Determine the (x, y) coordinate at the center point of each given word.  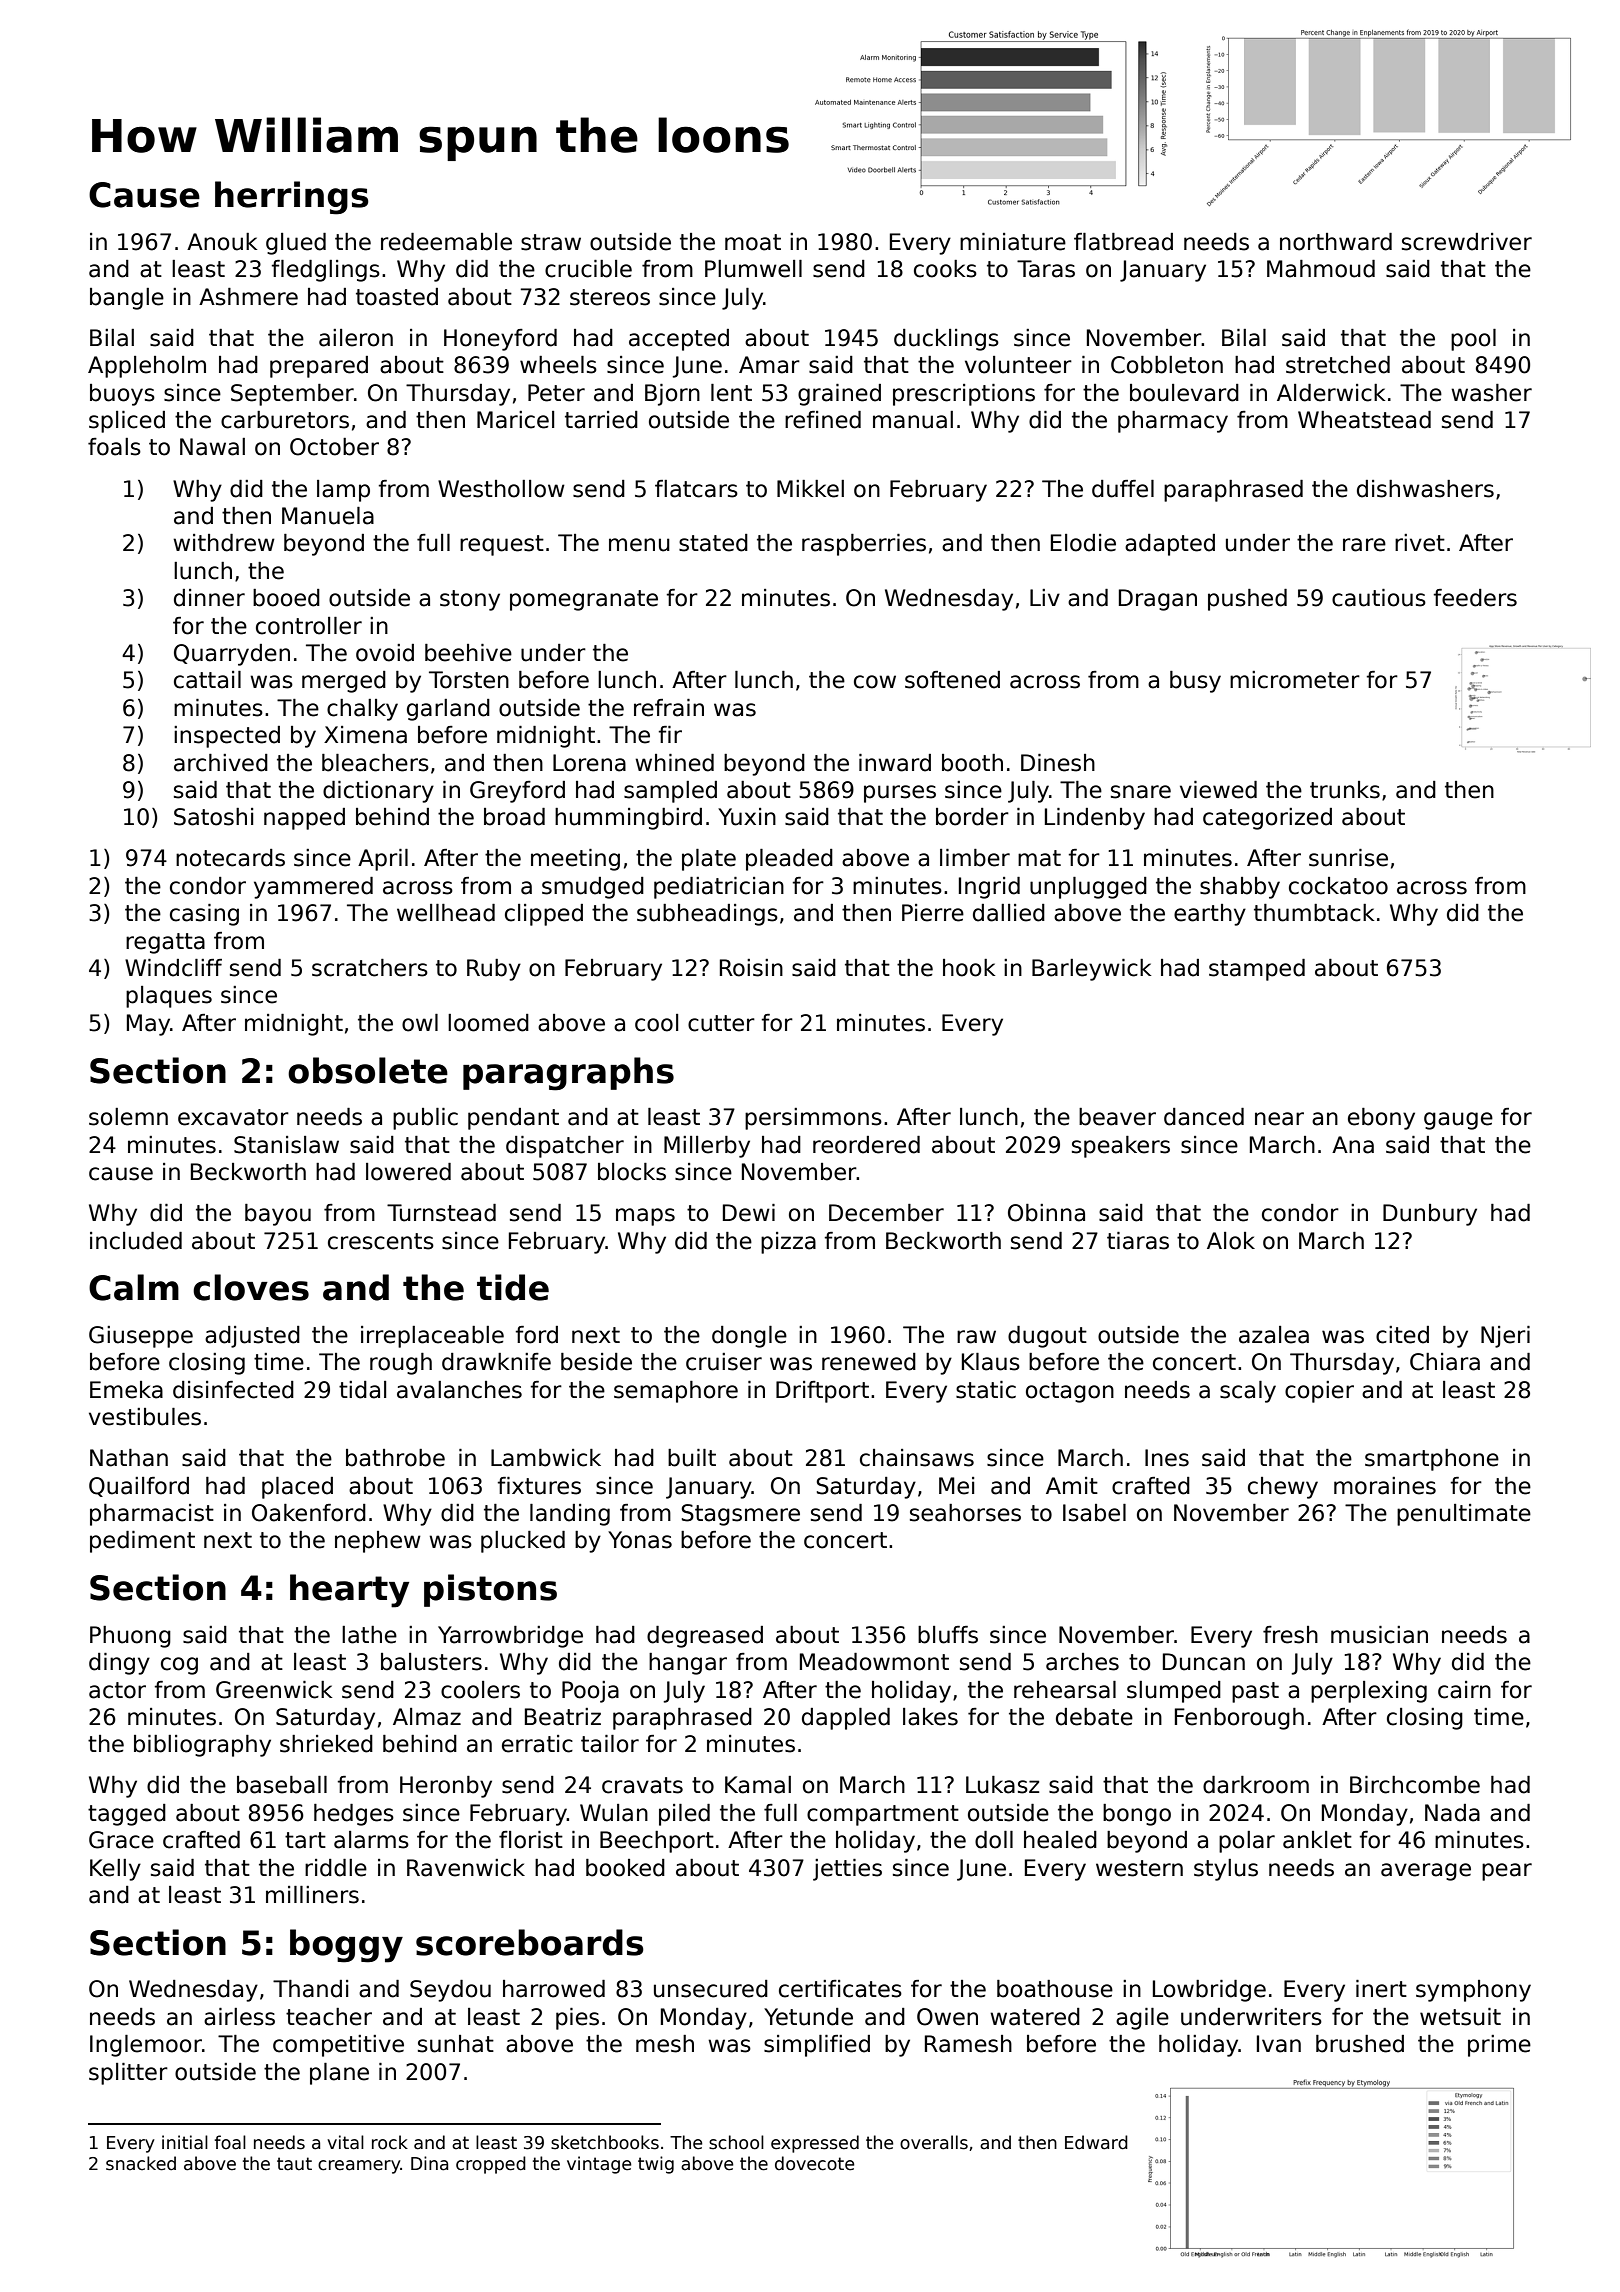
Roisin (751, 968)
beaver (1117, 1117)
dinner (209, 598)
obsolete (368, 1070)
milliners (312, 1895)
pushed (1247, 600)
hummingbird (628, 819)
